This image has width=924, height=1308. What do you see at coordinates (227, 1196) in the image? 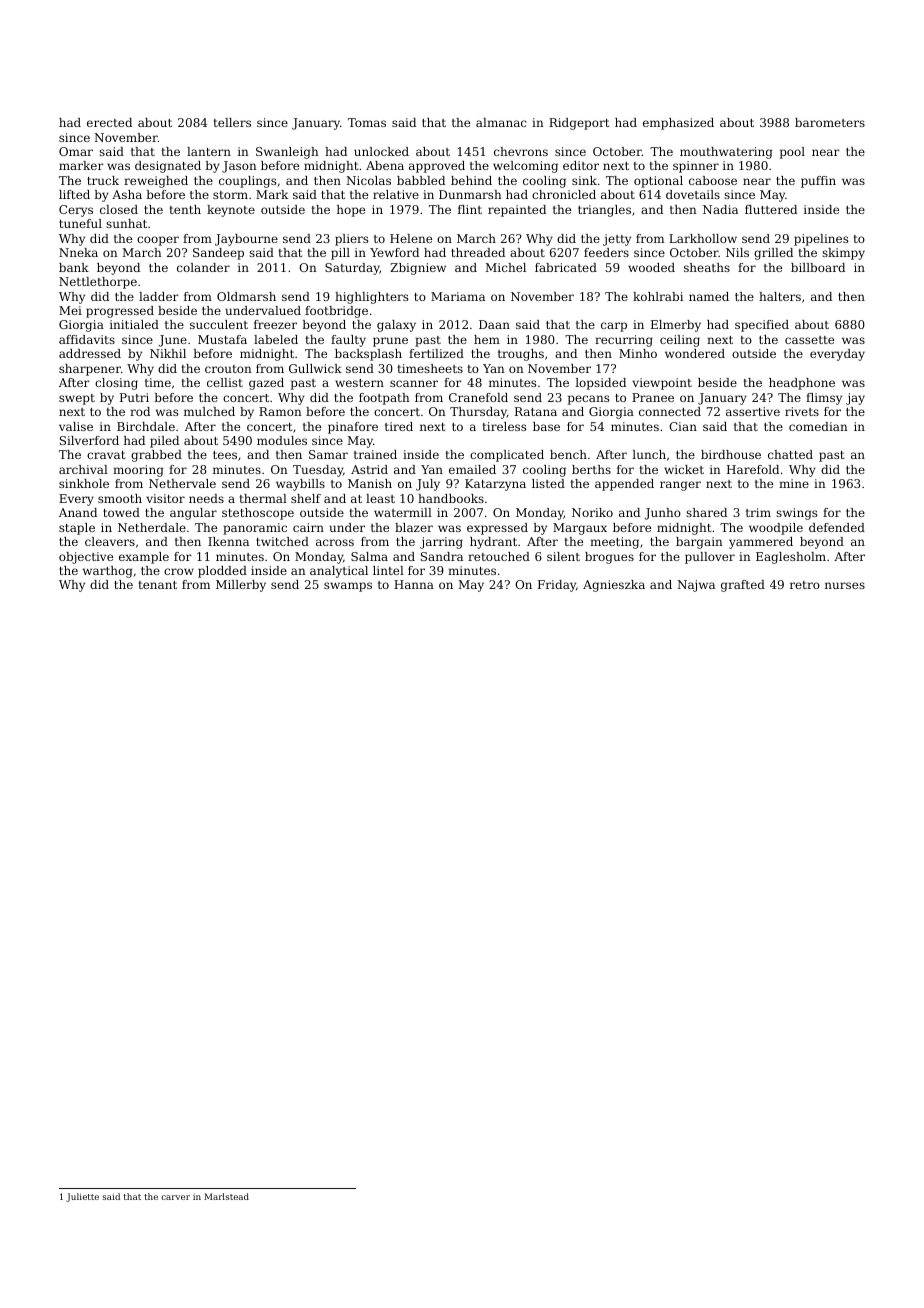
I see `Marlstead` at bounding box center [227, 1196].
